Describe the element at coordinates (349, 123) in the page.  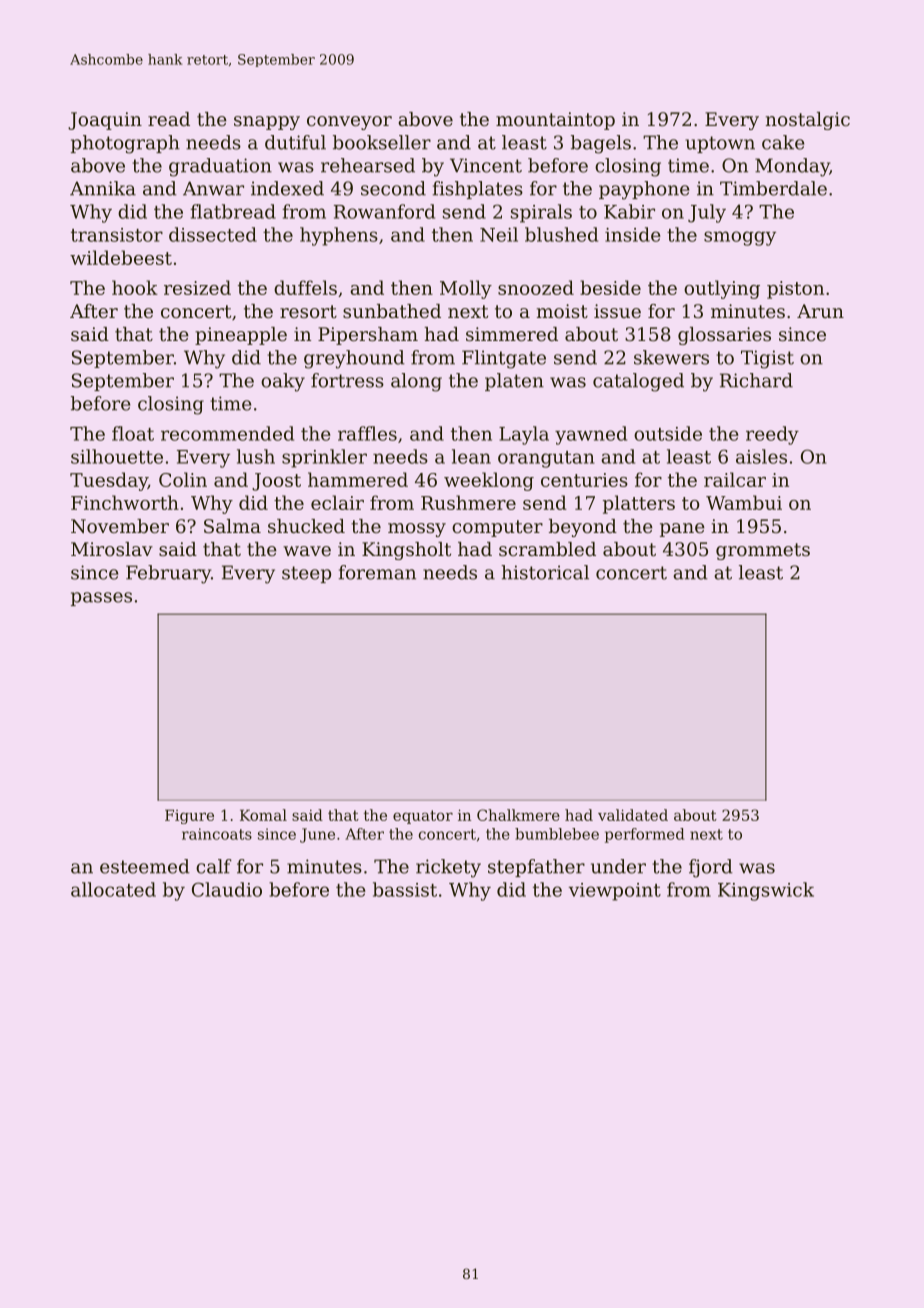
I see `conveyor` at that location.
